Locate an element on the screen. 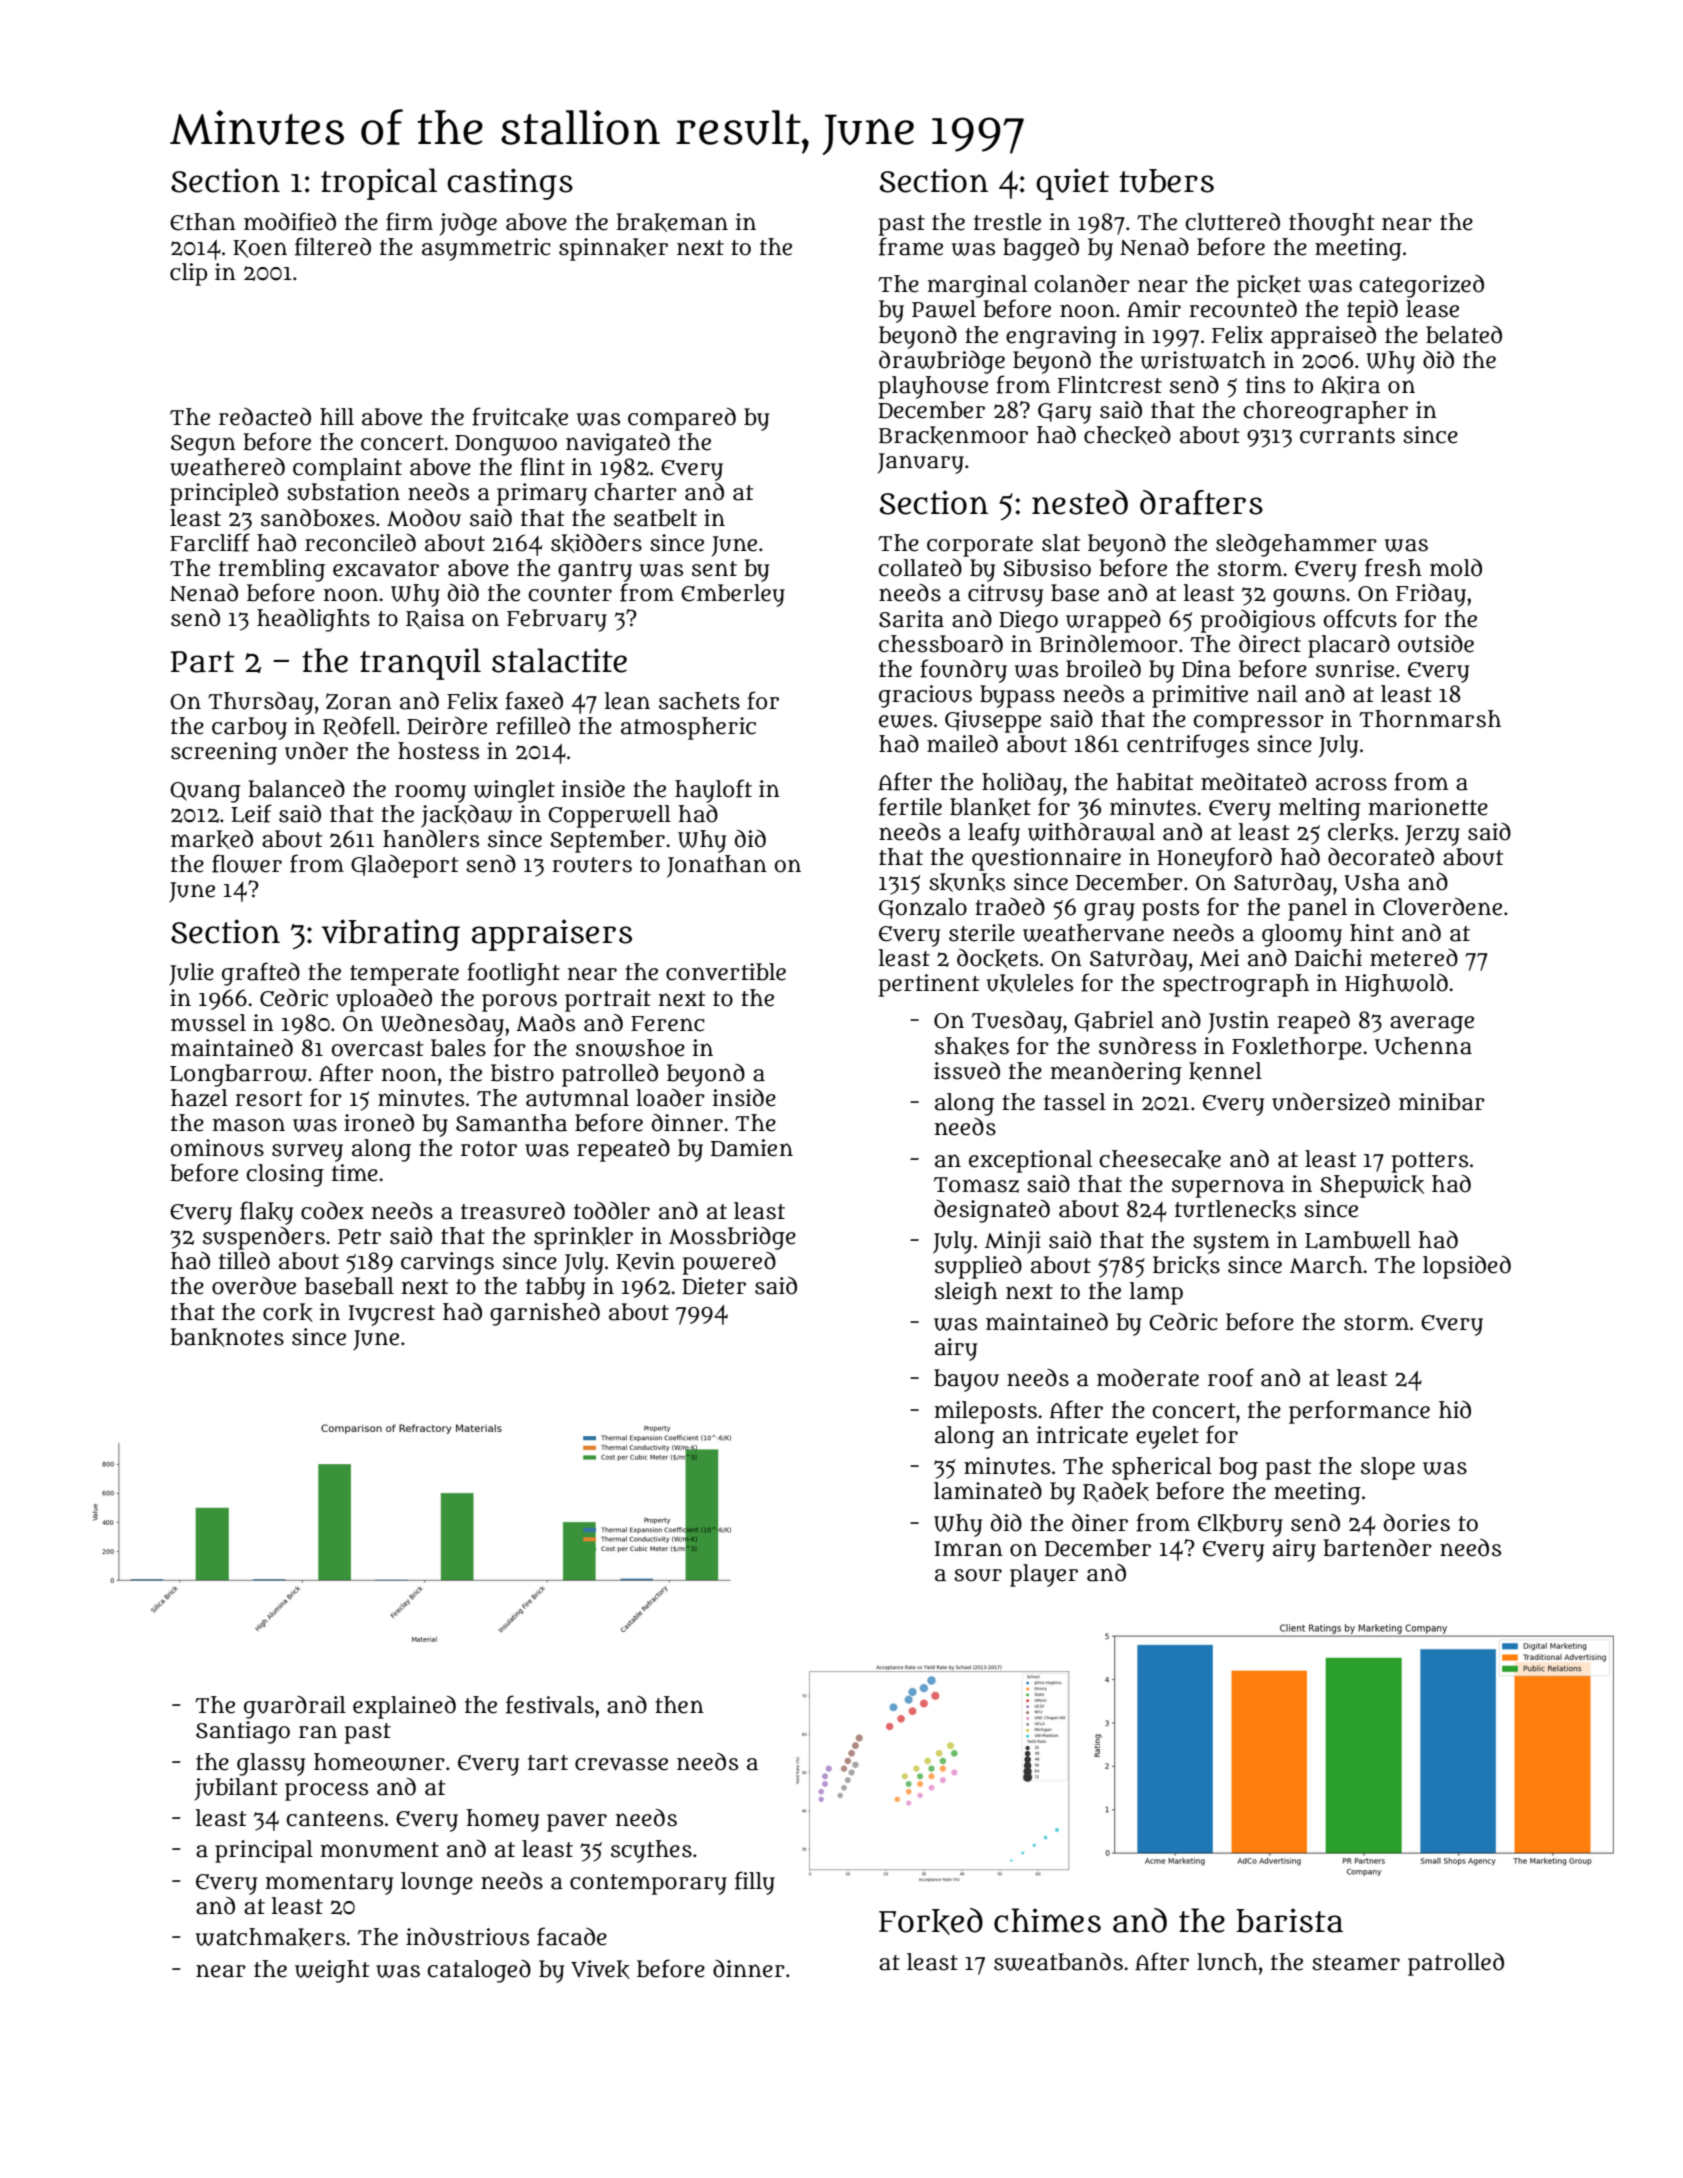 This screenshot has width=1683, height=2178. Foxlethorpe is located at coordinates (1297, 1048).
